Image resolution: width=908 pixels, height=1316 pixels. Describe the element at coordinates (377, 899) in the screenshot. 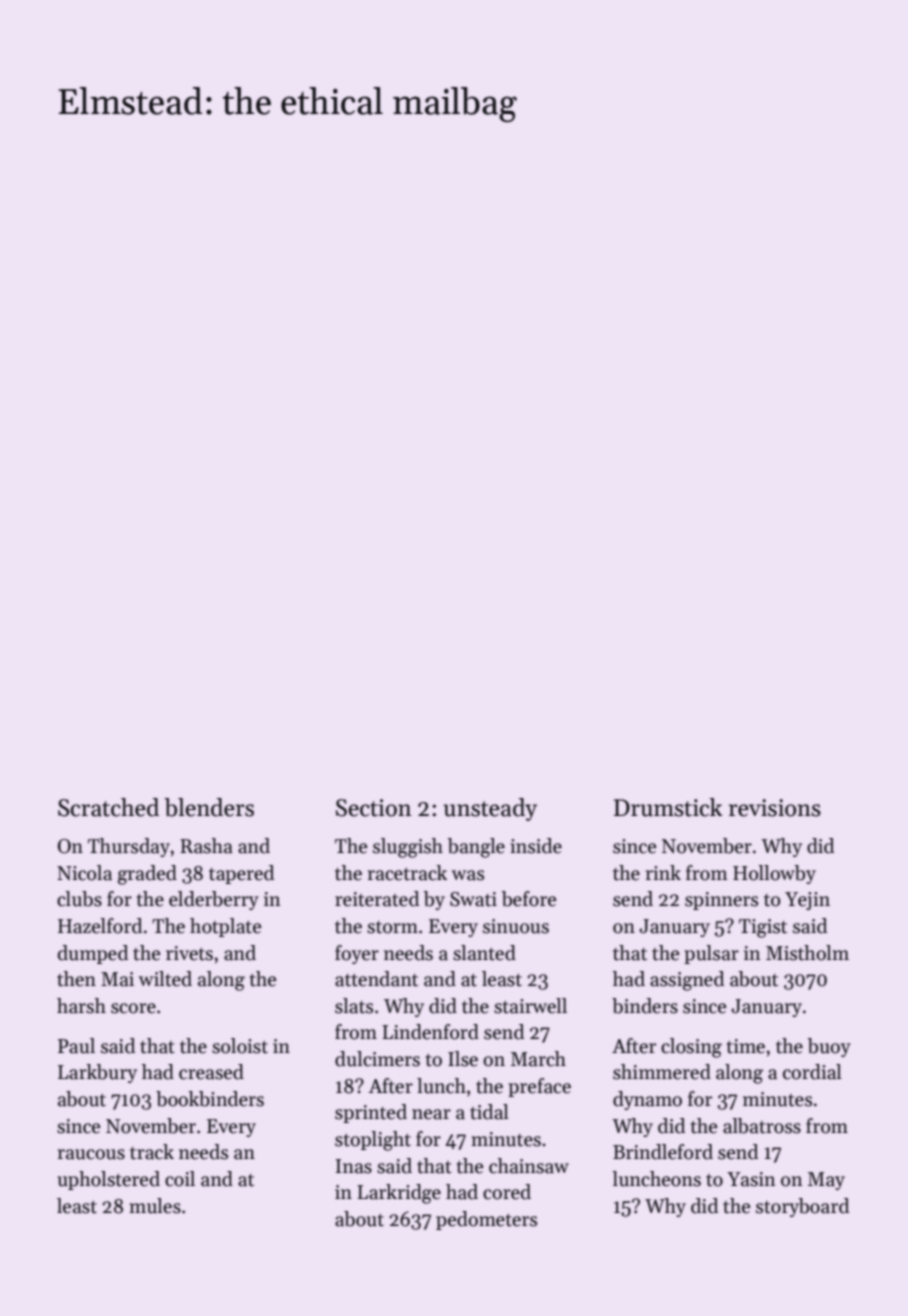

I see `reiterated` at that location.
